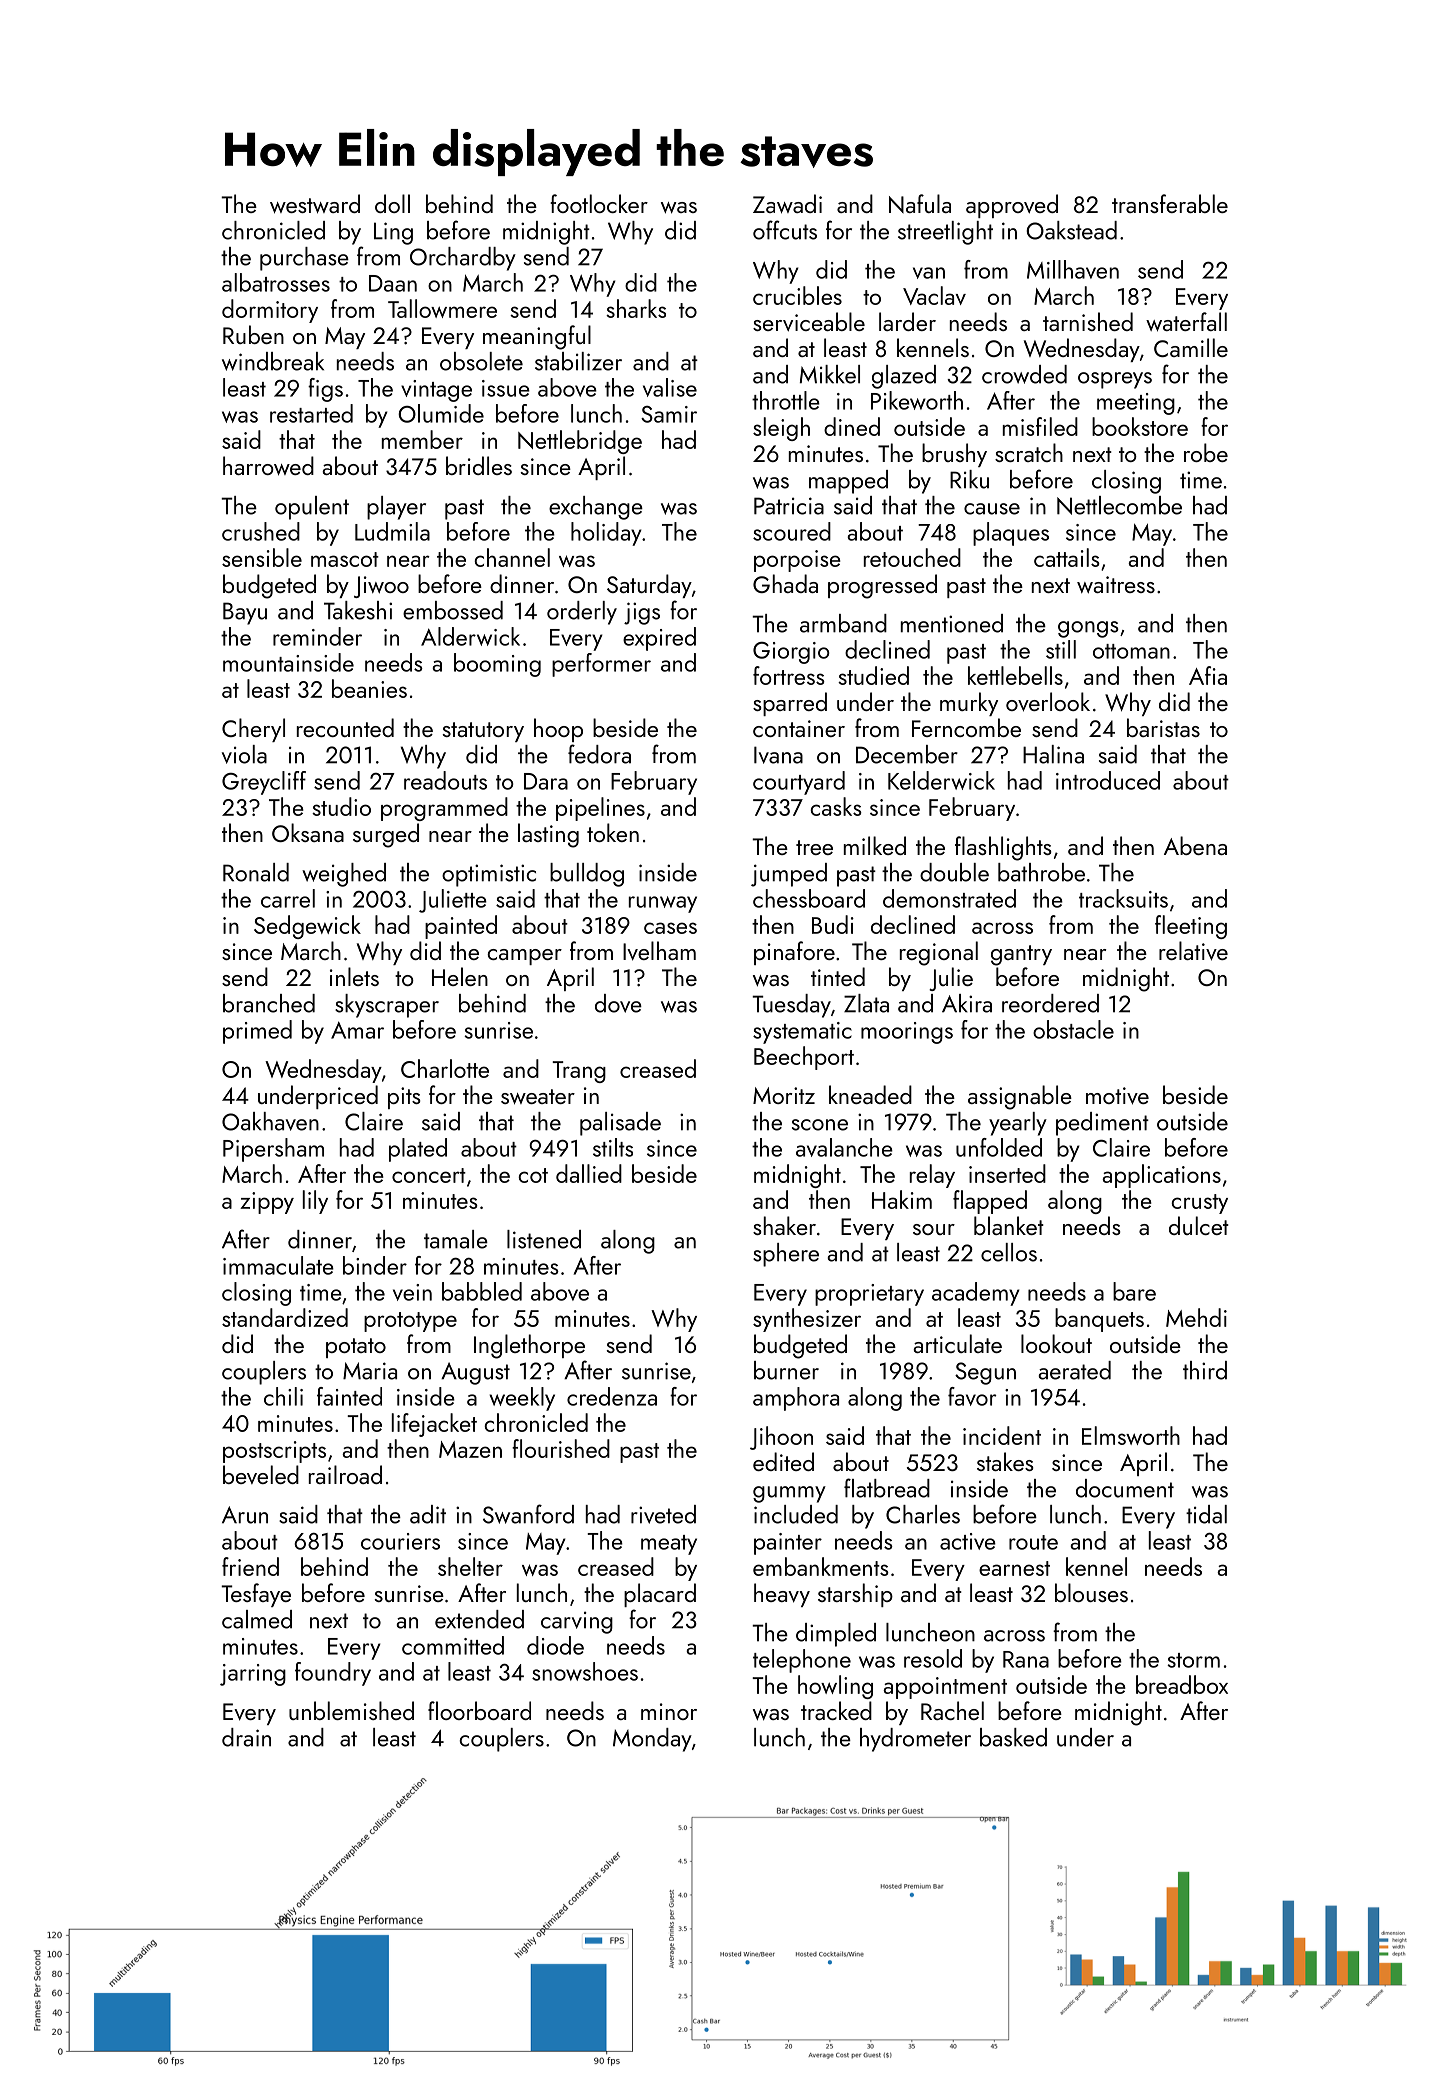  Describe the element at coordinates (663, 1514) in the page. I see `riveted` at that location.
